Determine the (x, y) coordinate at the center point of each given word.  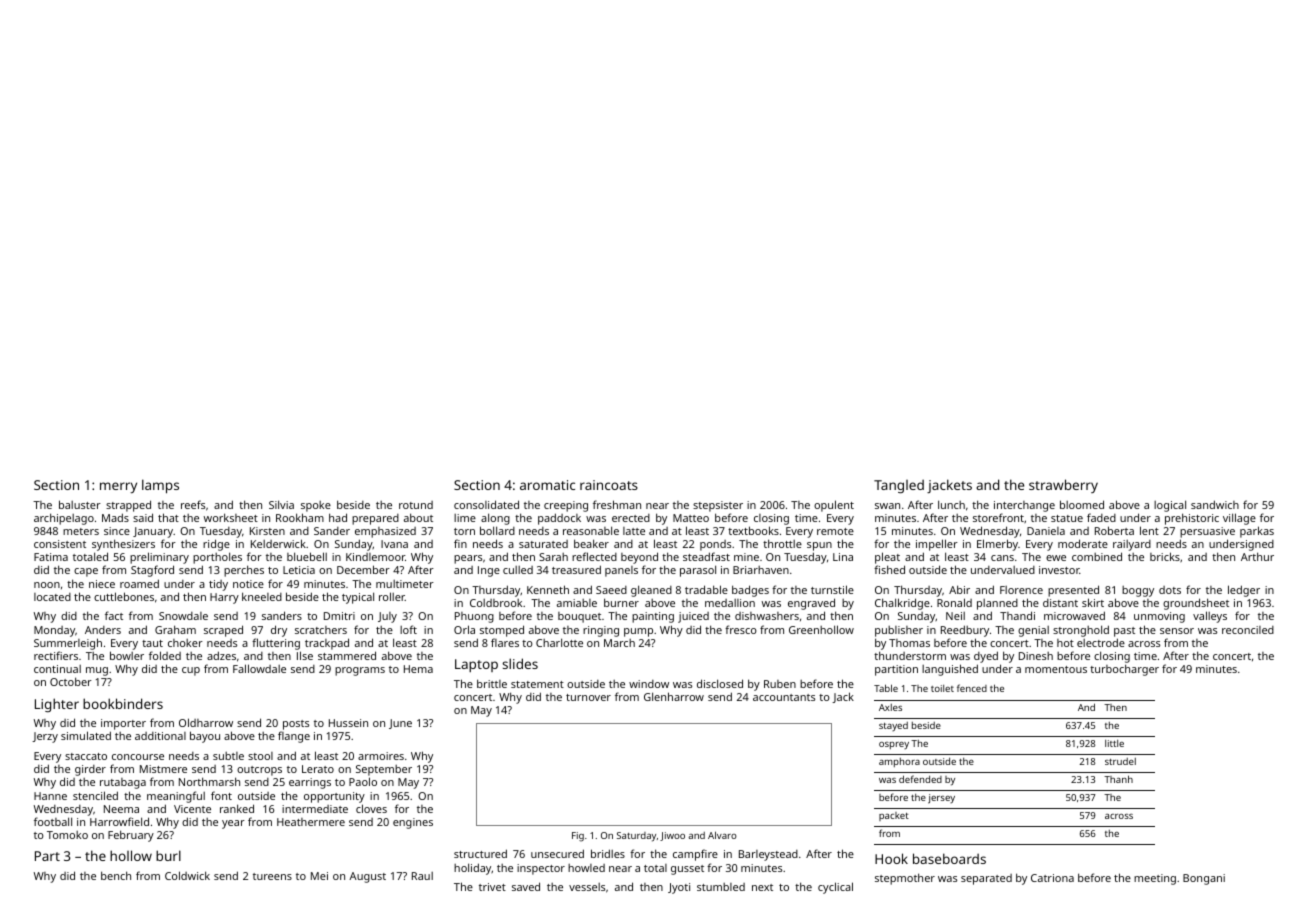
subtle (228, 756)
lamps (160, 486)
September (384, 770)
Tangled (899, 486)
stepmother (905, 879)
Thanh (1118, 779)
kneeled (262, 596)
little (1114, 743)
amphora (899, 762)
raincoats (609, 485)
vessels (587, 887)
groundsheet (1196, 605)
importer (123, 724)
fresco (741, 629)
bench (116, 875)
